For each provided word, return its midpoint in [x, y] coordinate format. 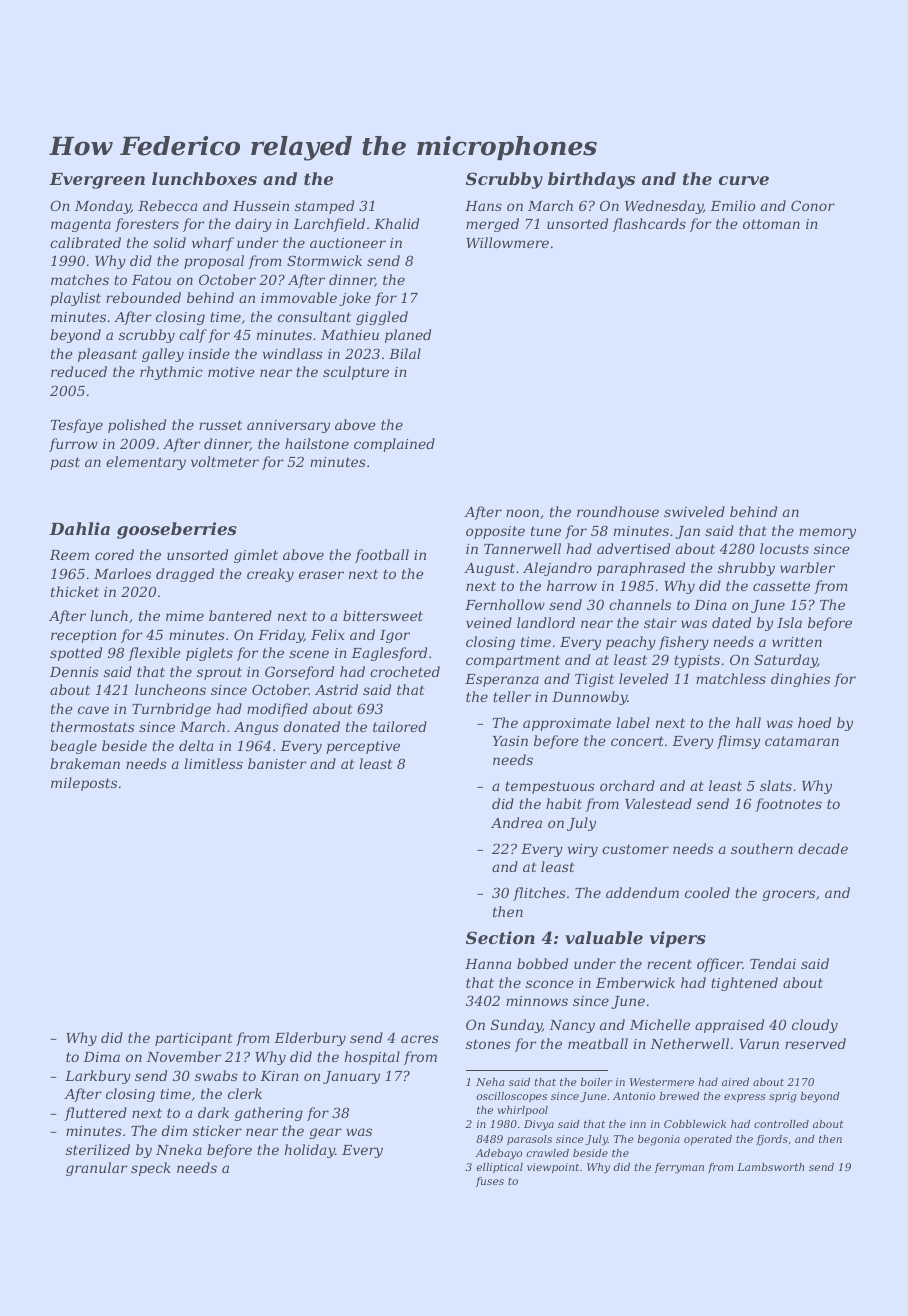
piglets [209, 654]
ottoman [771, 224]
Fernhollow [505, 604]
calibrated [85, 242]
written [797, 642]
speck [151, 1169]
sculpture [356, 373]
